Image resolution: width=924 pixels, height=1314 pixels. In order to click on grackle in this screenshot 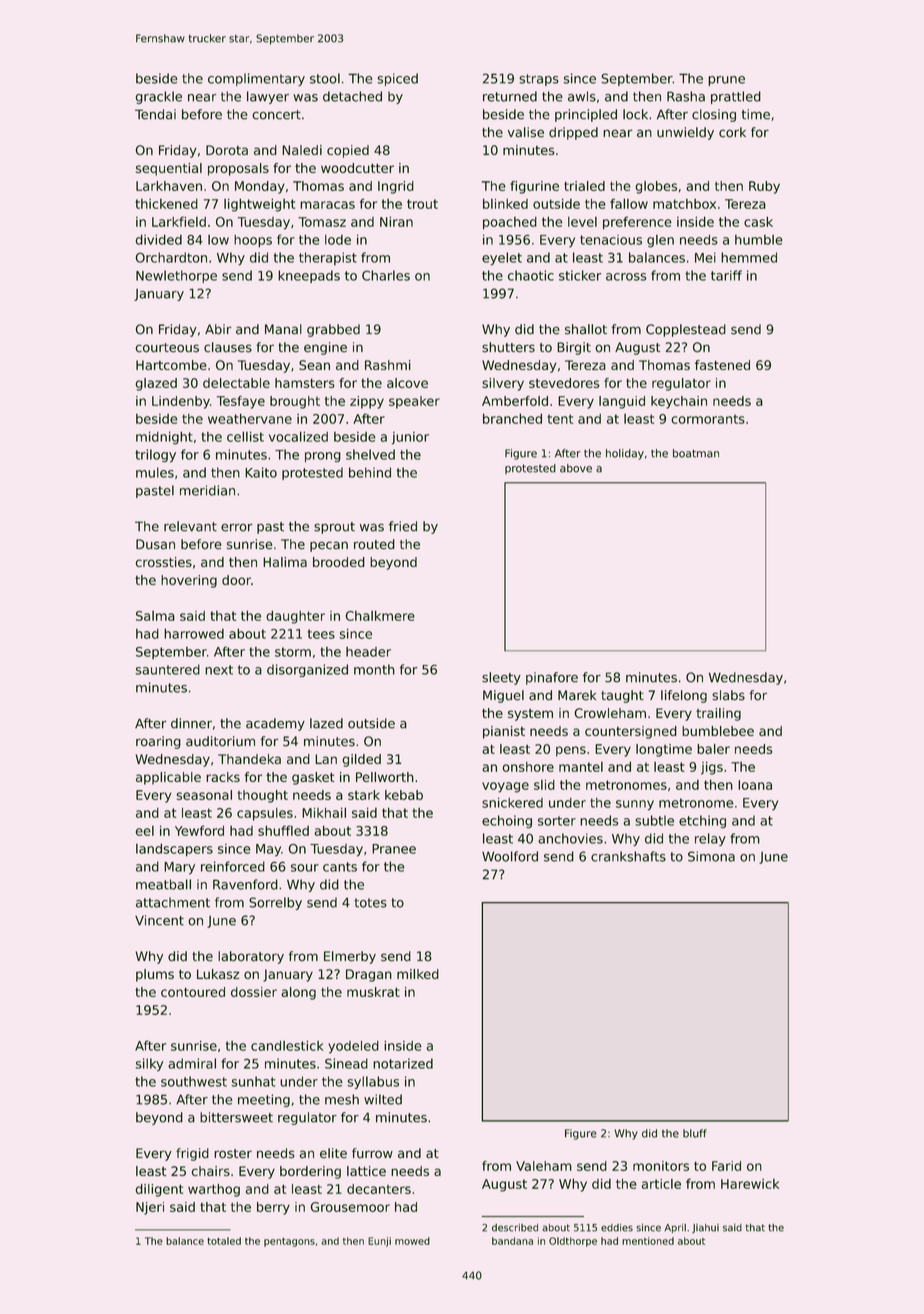, I will do `click(158, 97)`.
